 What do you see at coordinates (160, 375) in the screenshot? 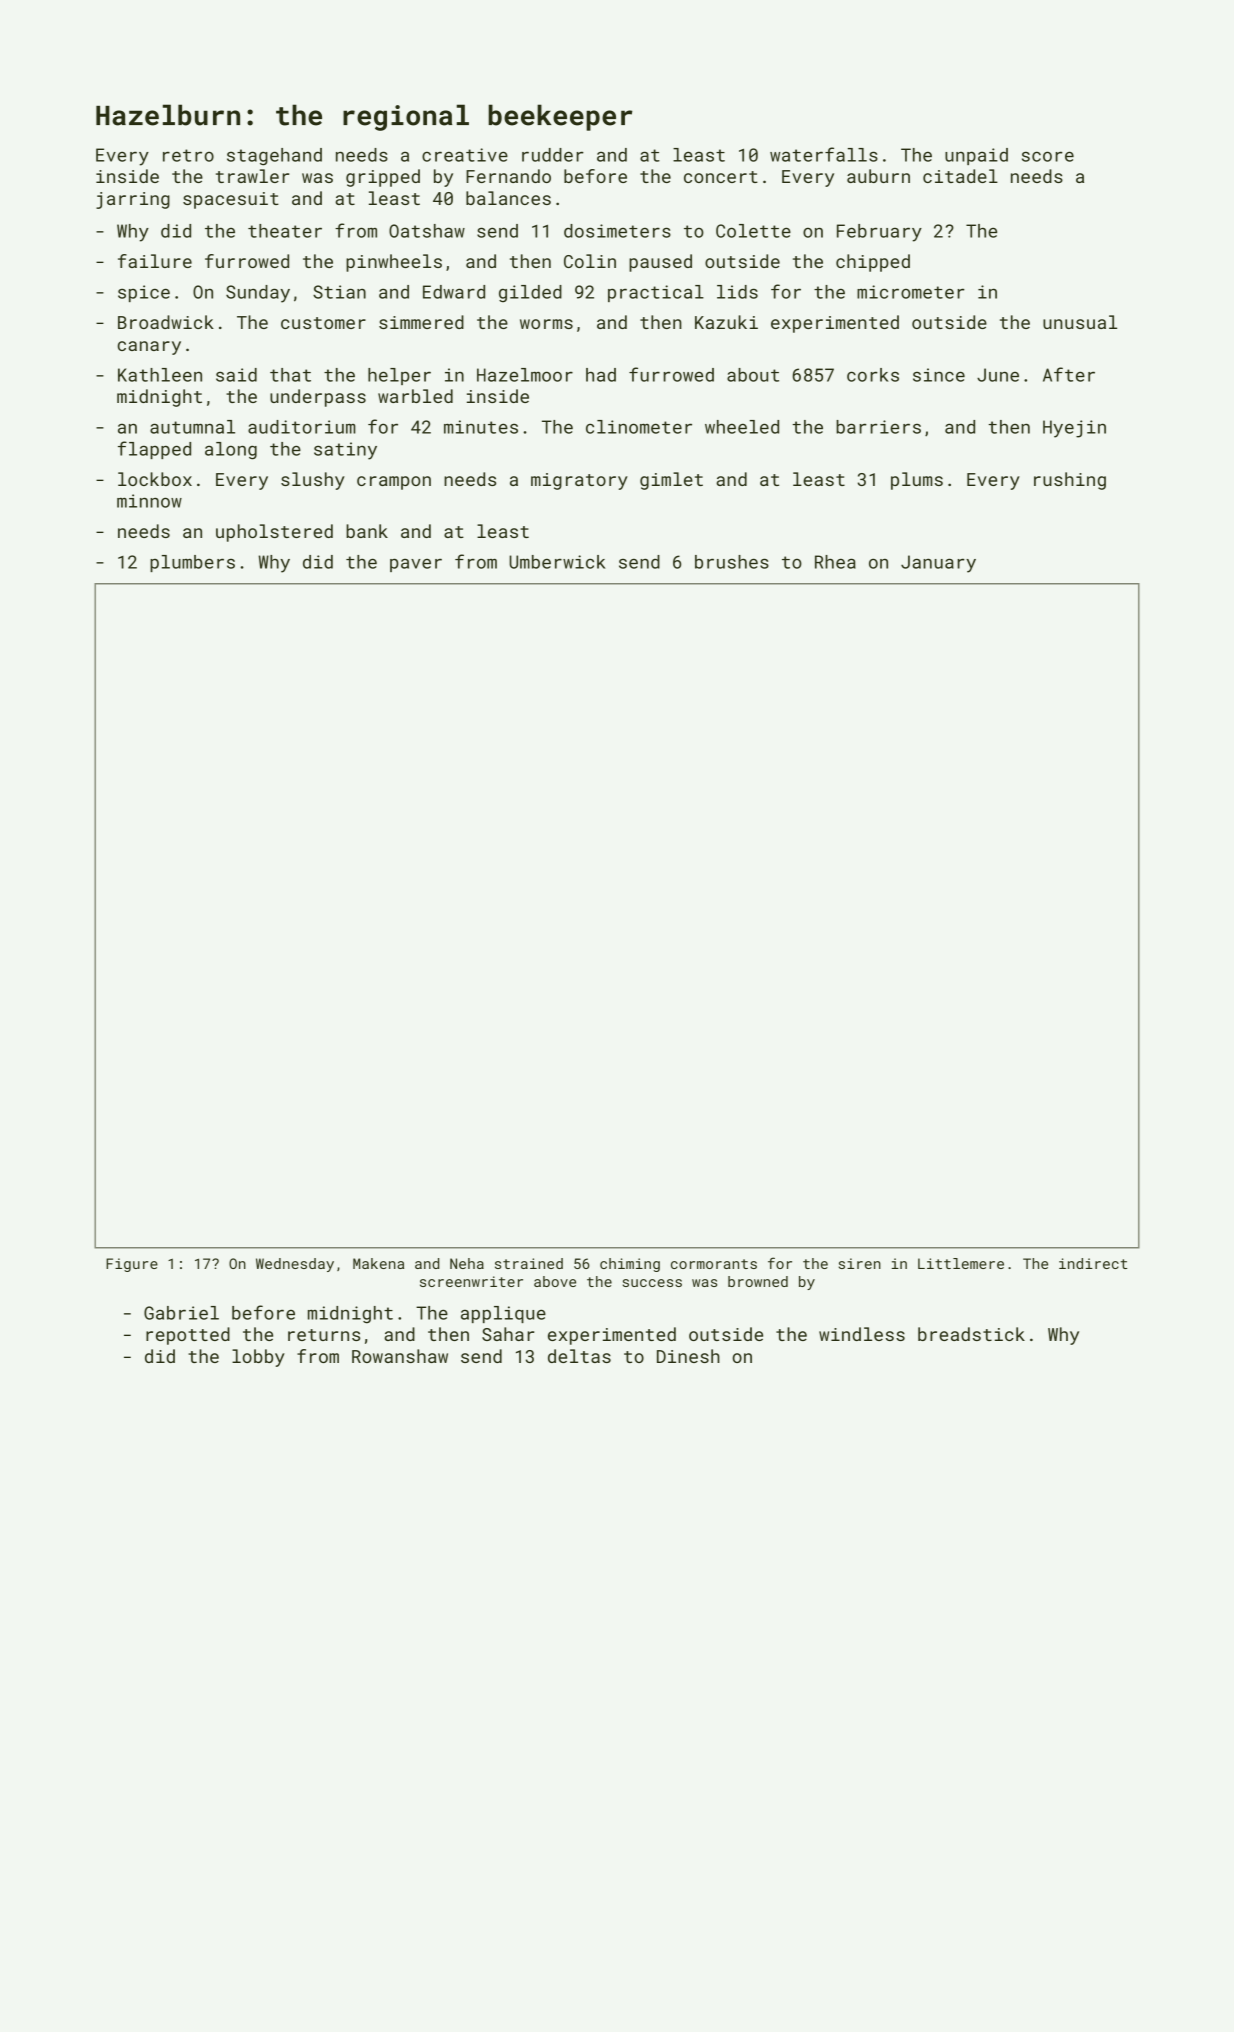
I see `Kathleen` at bounding box center [160, 375].
